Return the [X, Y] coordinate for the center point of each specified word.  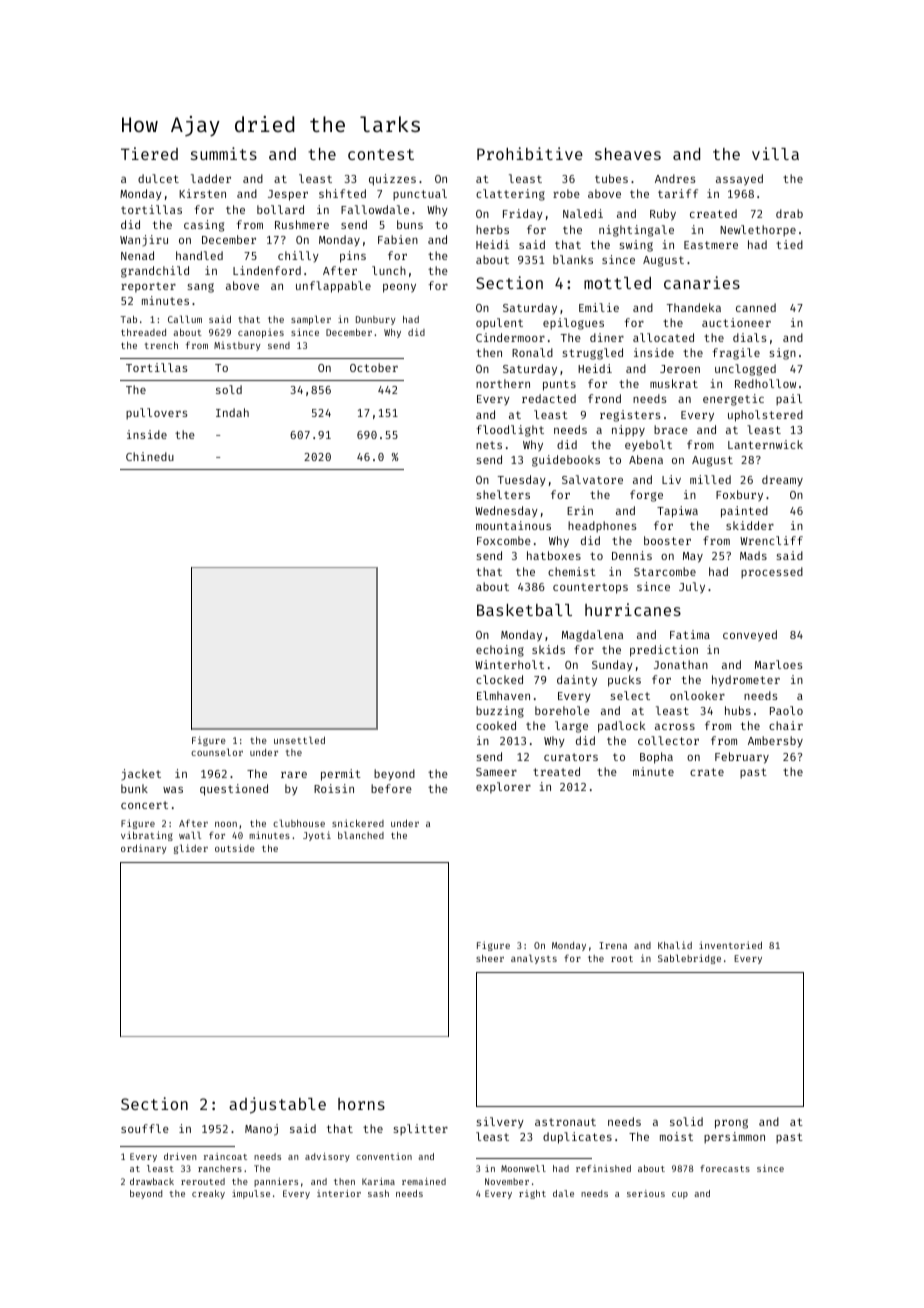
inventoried [730, 945]
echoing [500, 651]
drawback [152, 1181]
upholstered [765, 416]
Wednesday [506, 511]
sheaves [628, 154]
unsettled [299, 740]
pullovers [157, 414]
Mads [753, 555]
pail [789, 400]
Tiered [149, 153]
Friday [523, 214]
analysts [534, 959]
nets [489, 445]
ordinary [144, 849]
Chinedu [150, 456]
